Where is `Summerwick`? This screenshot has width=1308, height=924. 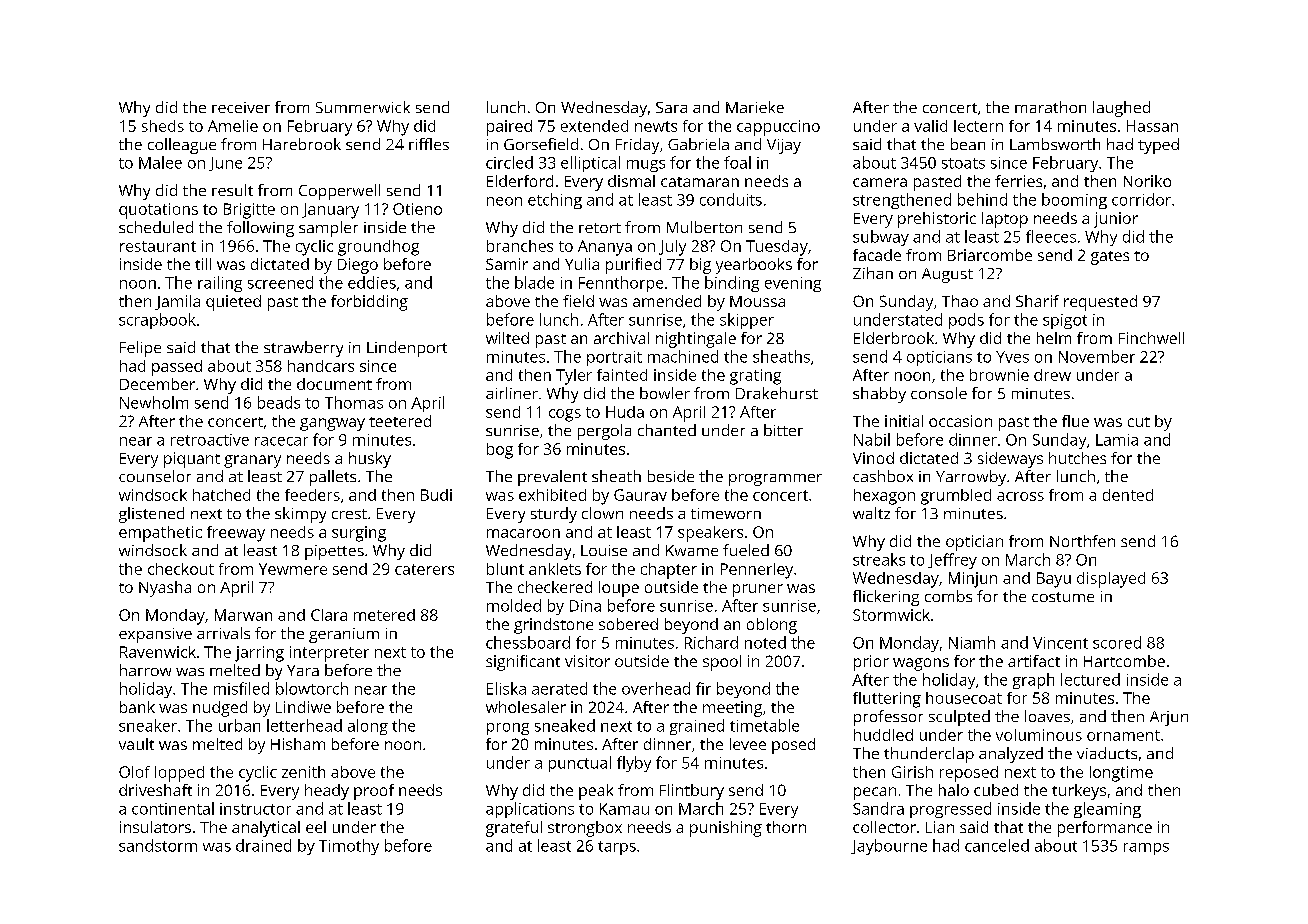 Summerwick is located at coordinates (363, 107).
